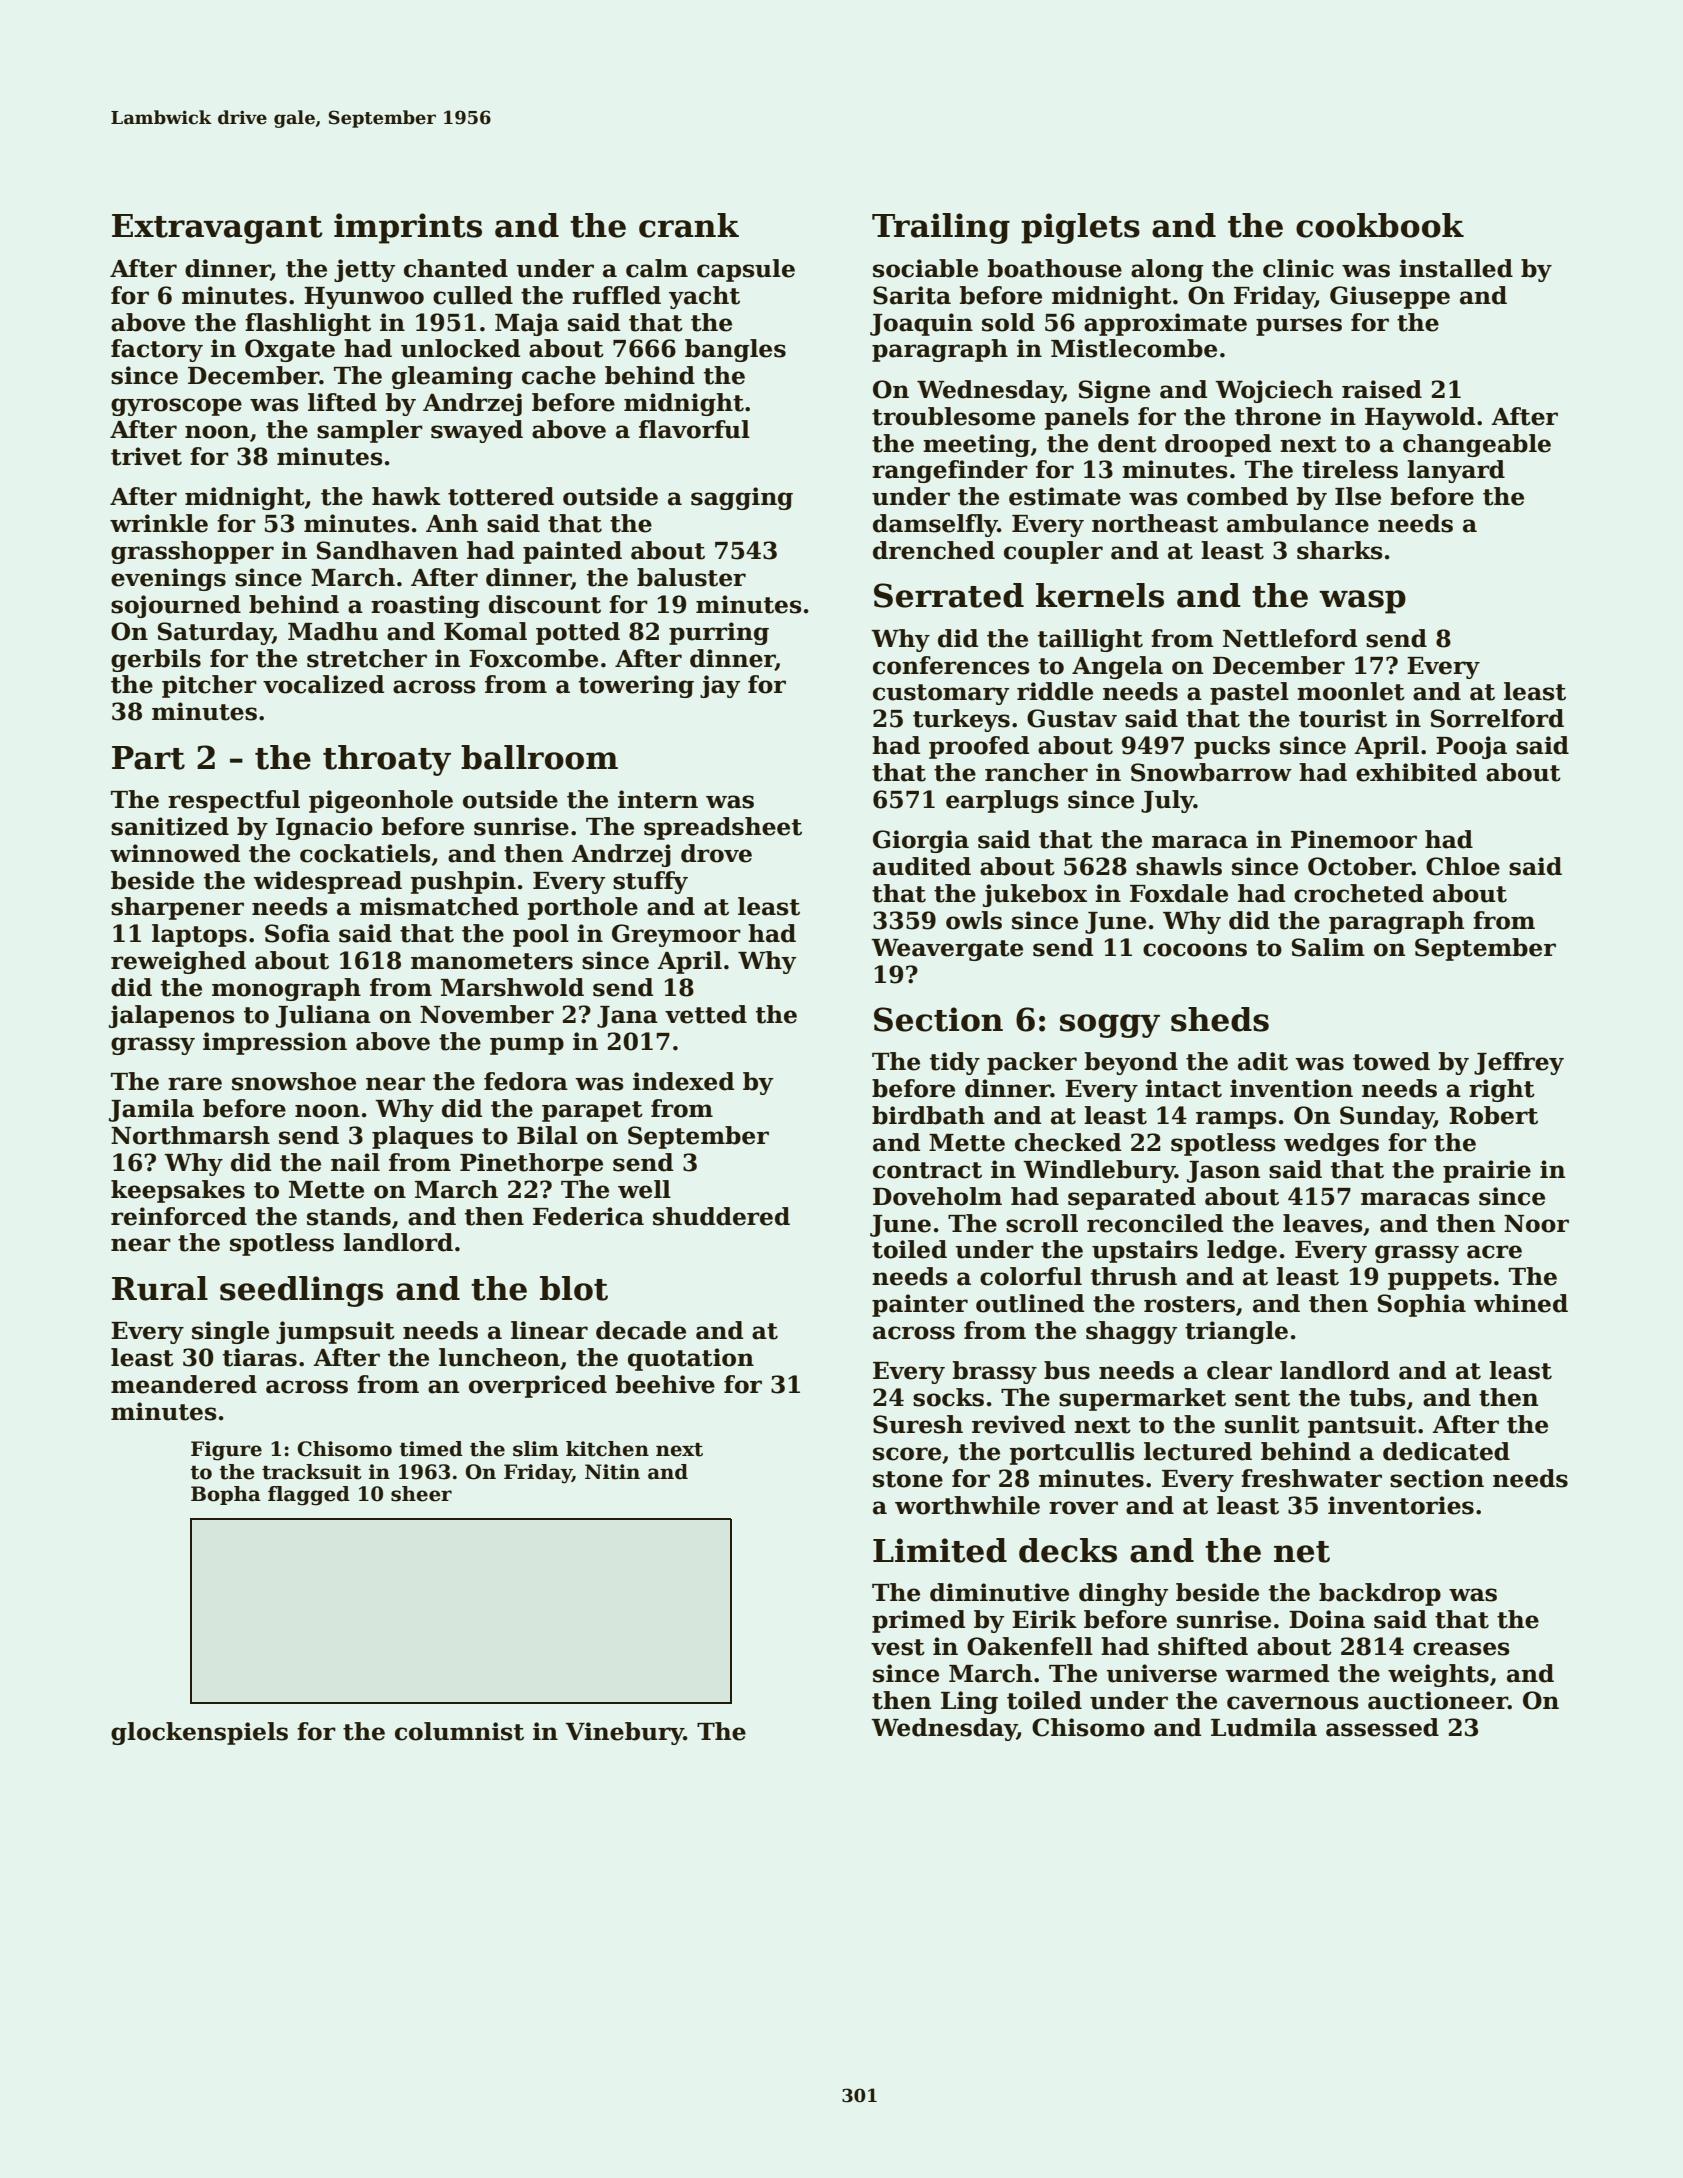 The image size is (1683, 2178). Describe the element at coordinates (920, 1305) in the screenshot. I see `painter` at that location.
